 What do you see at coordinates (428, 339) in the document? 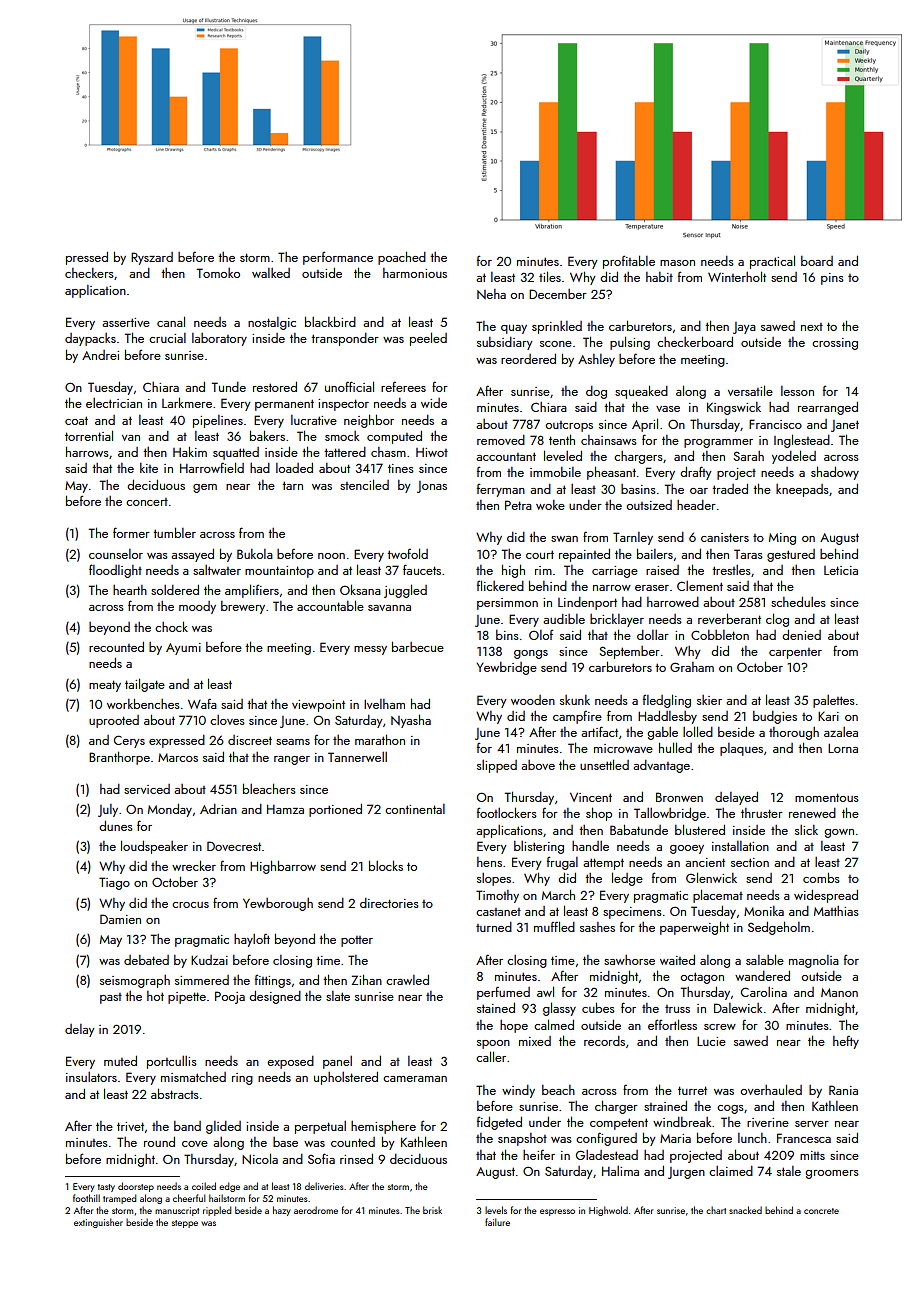
I see `peeled` at bounding box center [428, 339].
